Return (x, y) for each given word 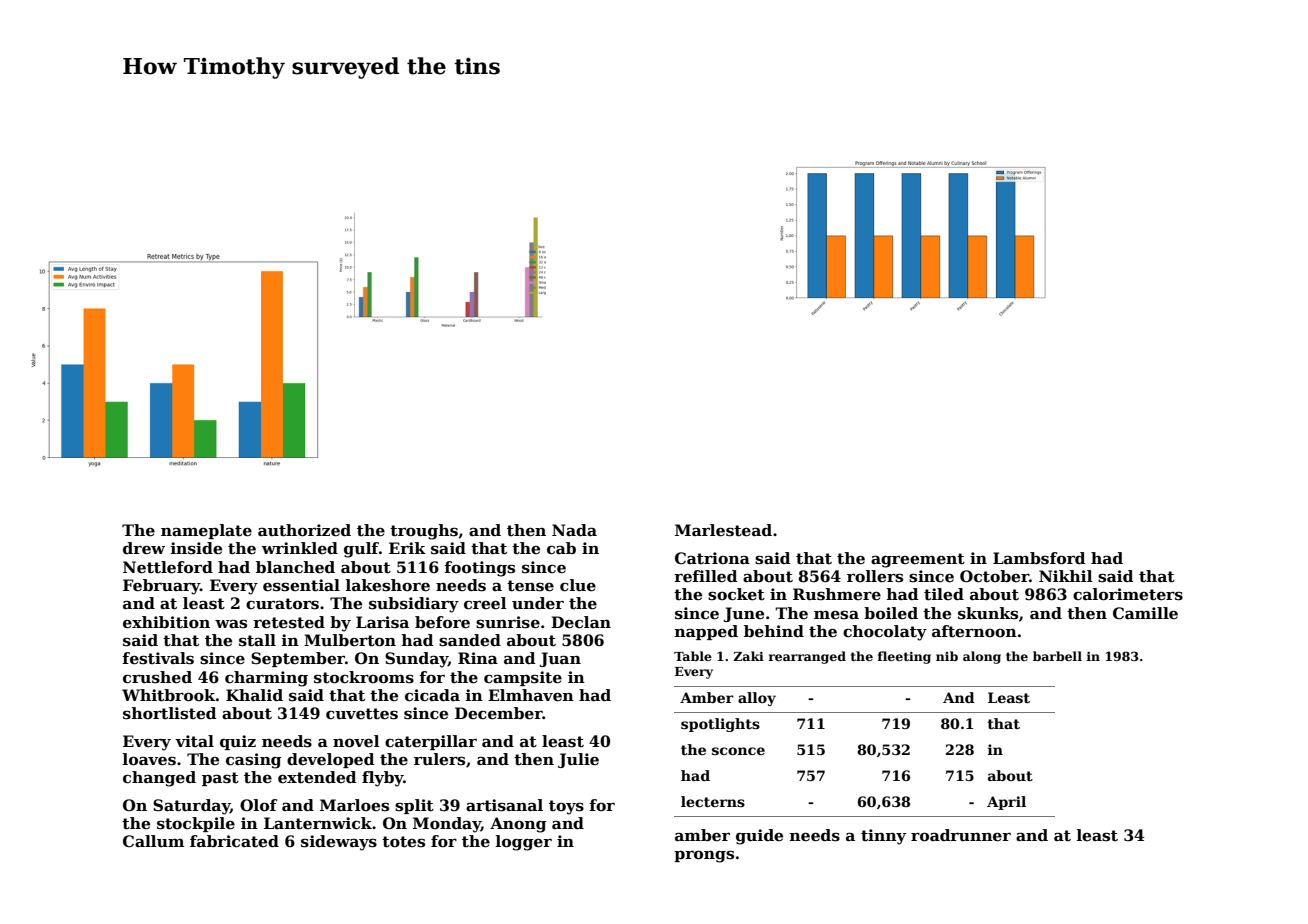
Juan (560, 659)
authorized (304, 530)
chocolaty (885, 633)
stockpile (196, 824)
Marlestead (723, 530)
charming (266, 679)
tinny (883, 837)
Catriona (712, 558)
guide (759, 837)
